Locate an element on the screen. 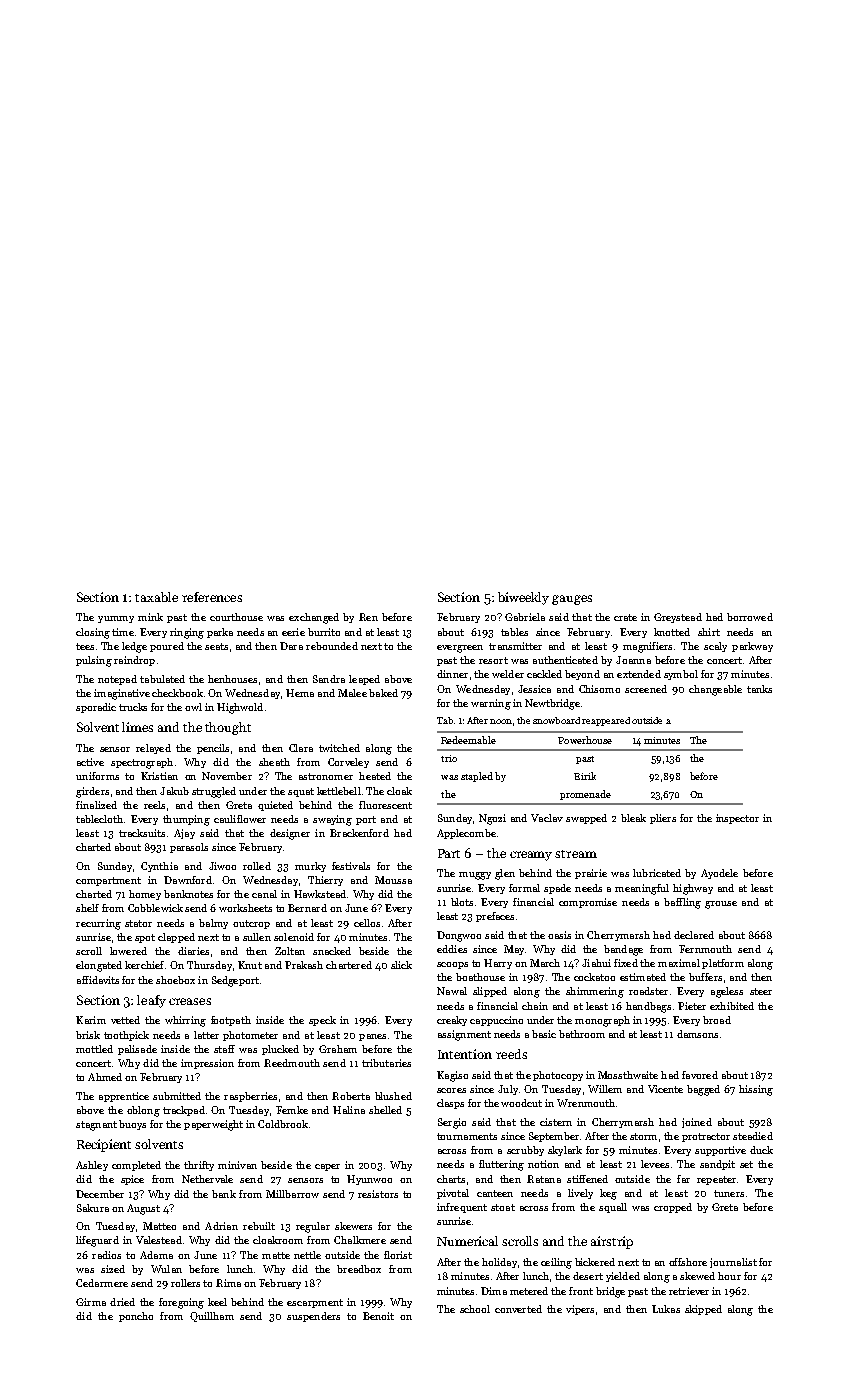  Prakash is located at coordinates (304, 965).
